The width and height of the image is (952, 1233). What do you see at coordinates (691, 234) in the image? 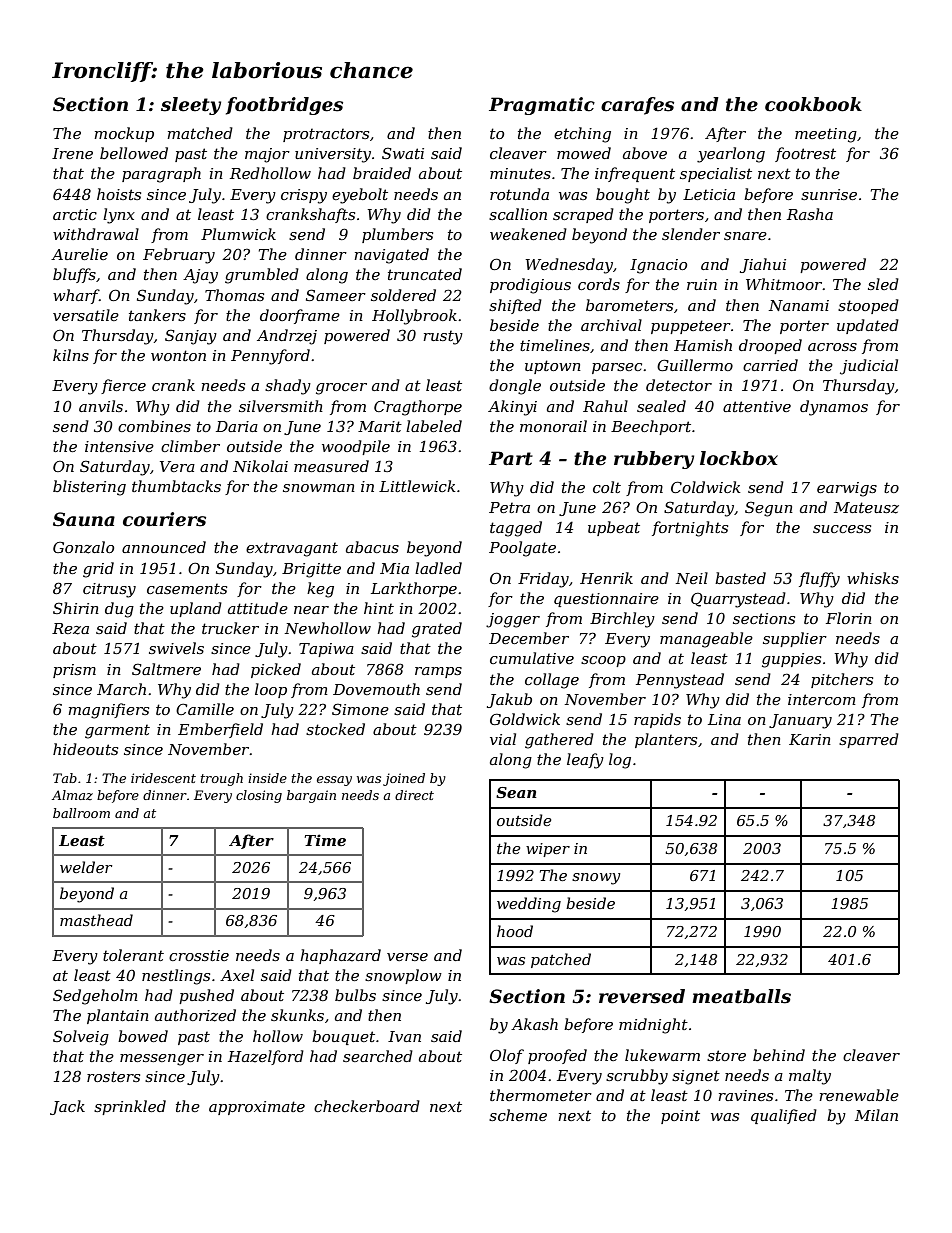
I see `slender` at bounding box center [691, 234].
